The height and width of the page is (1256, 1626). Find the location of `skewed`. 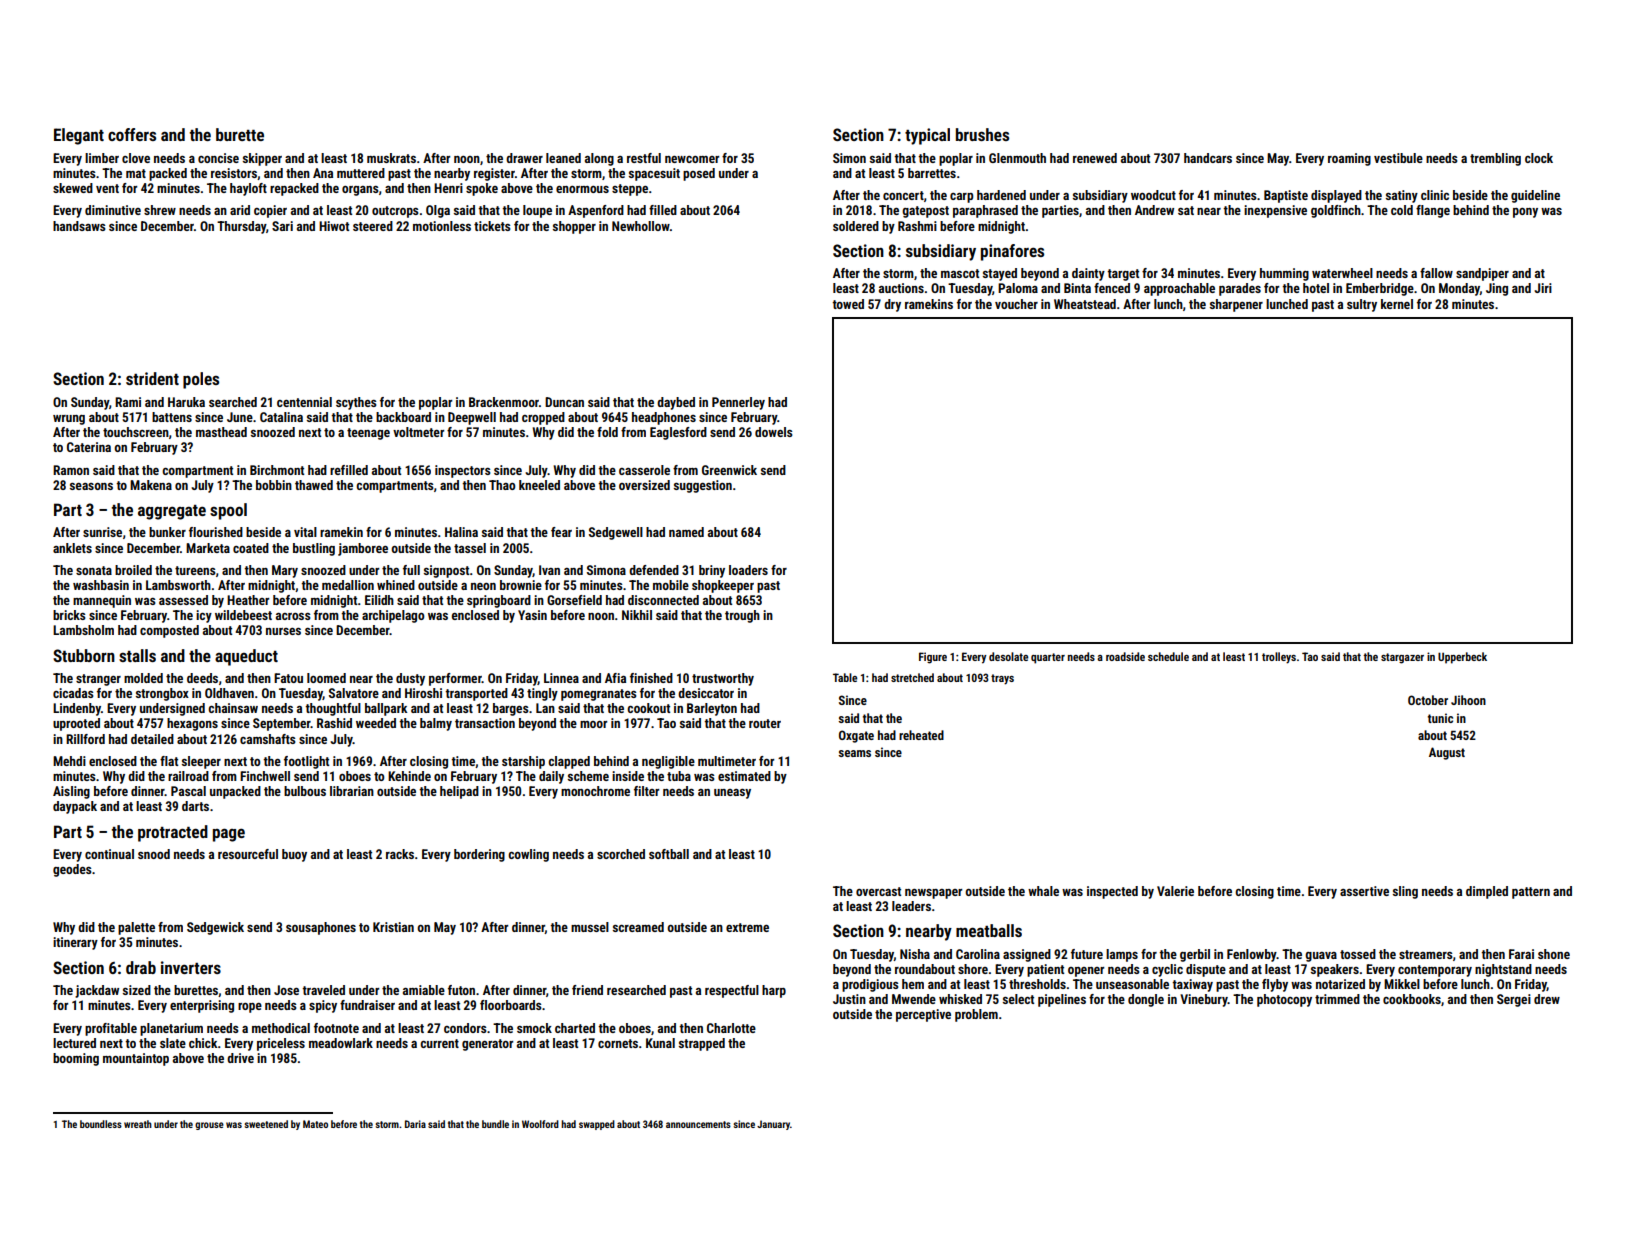

skewed is located at coordinates (73, 188).
